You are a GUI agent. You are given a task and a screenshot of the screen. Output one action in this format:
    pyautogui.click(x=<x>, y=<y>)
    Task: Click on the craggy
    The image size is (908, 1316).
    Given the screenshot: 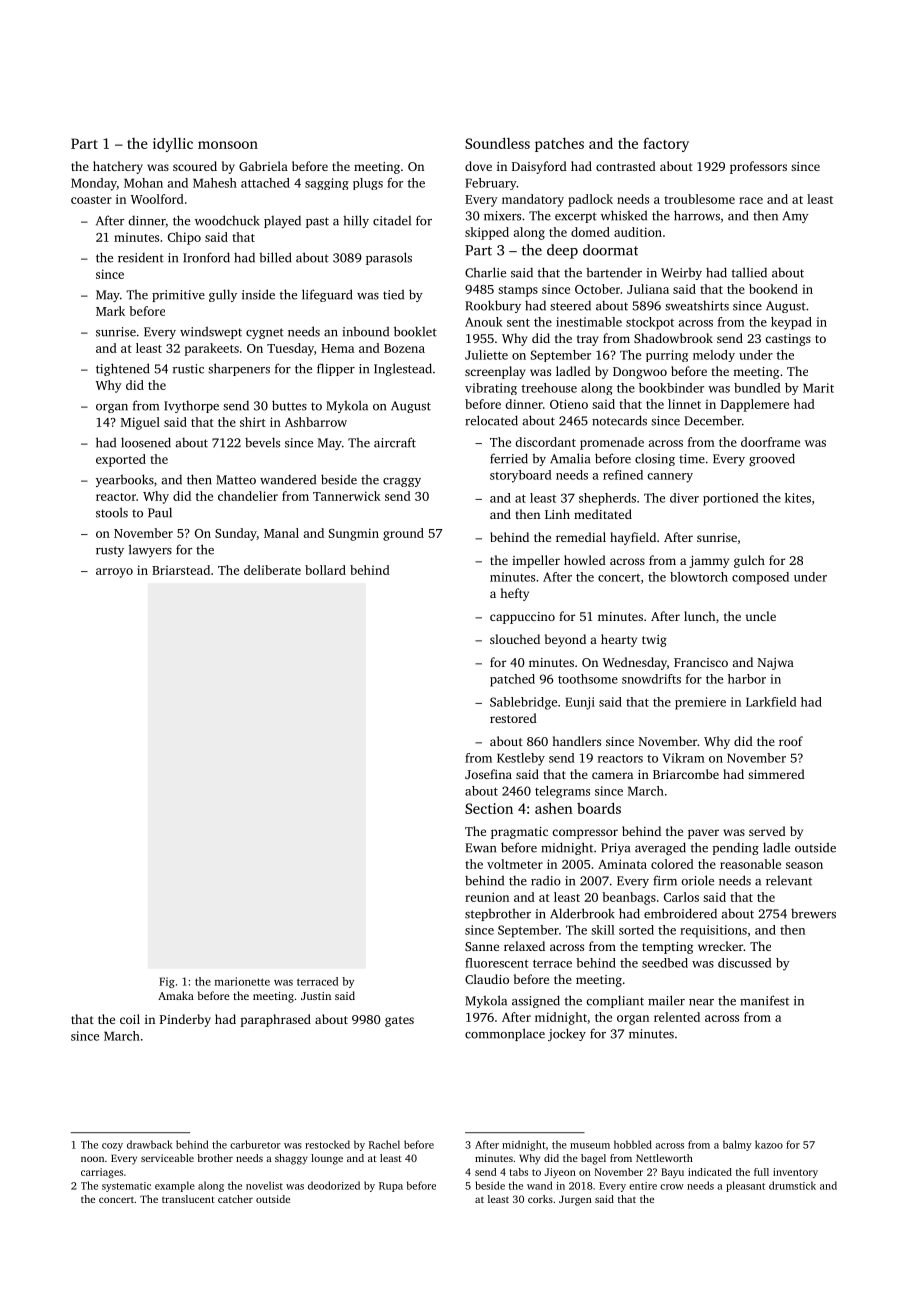 What is the action you would take?
    pyautogui.click(x=402, y=482)
